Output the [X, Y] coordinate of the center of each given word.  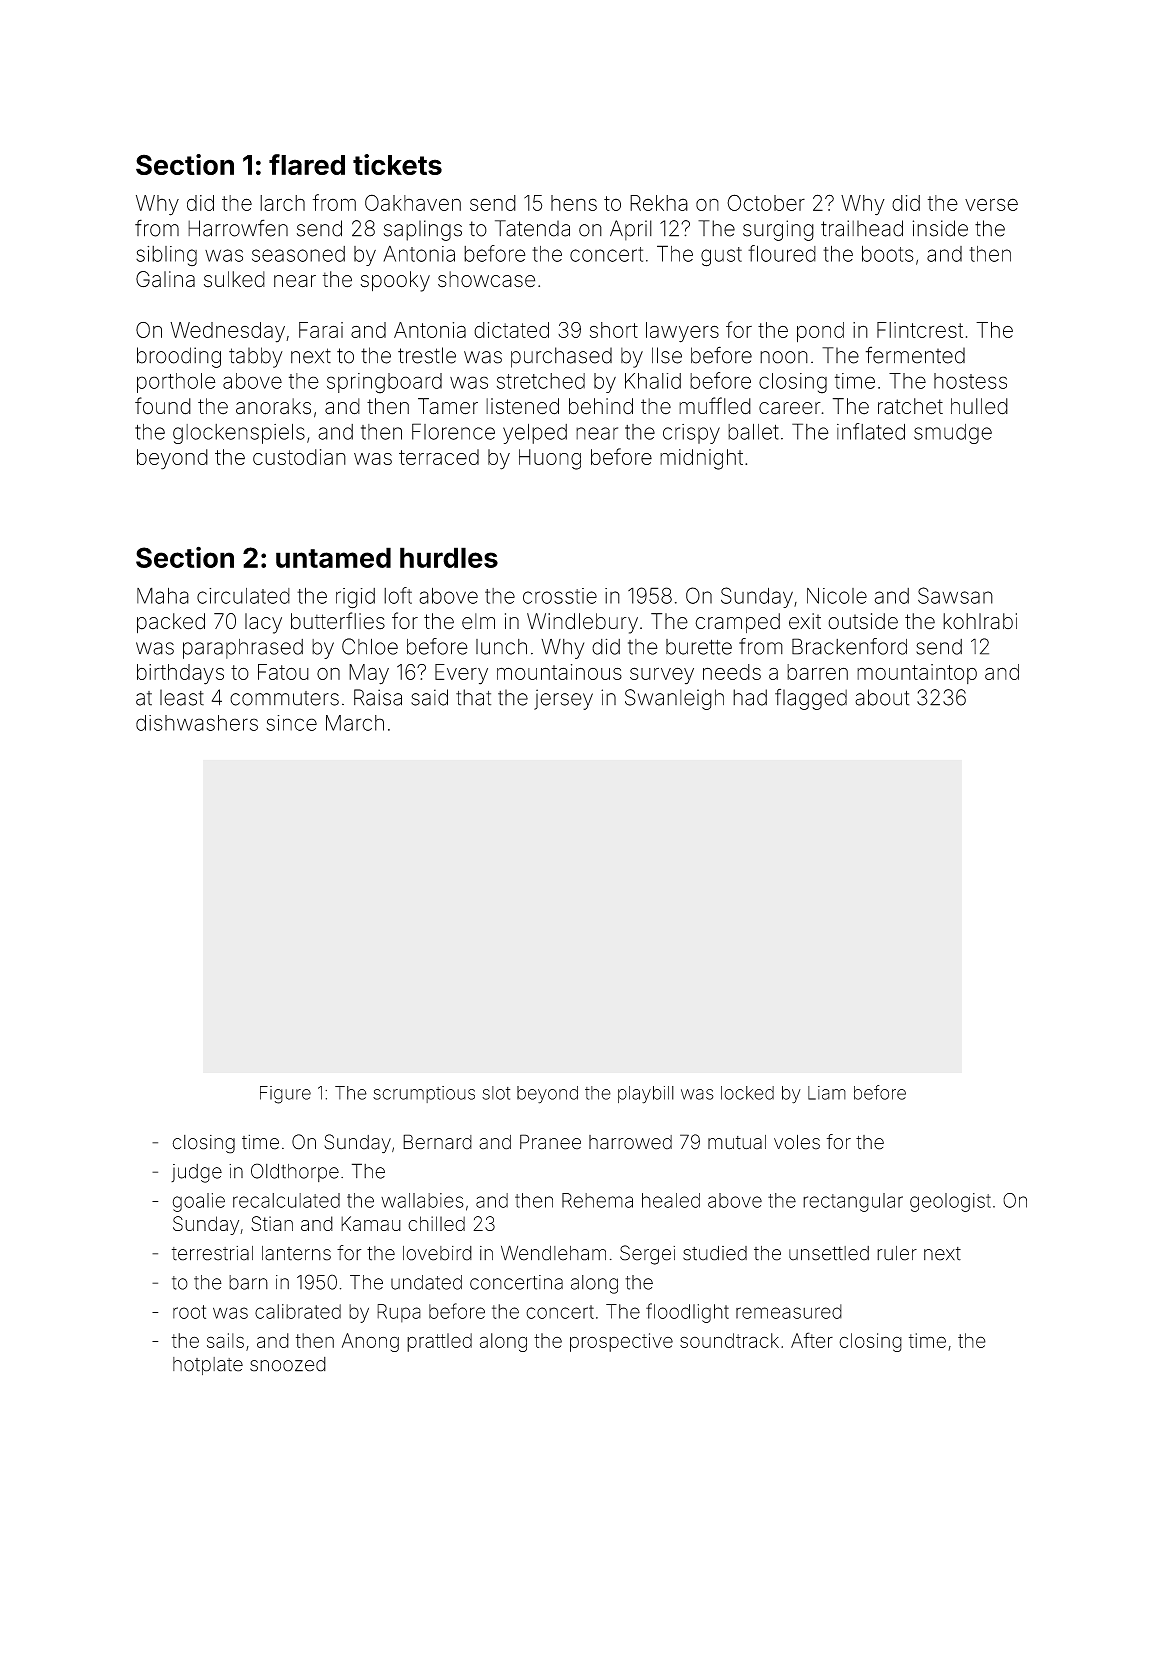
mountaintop [917, 674]
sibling [166, 256]
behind [601, 406]
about [882, 697]
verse [991, 204]
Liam [827, 1093]
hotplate [208, 1366]
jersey [563, 699]
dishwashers [197, 723]
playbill [646, 1095]
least [182, 697]
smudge [953, 434]
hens [574, 203]
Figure [285, 1095]
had [750, 697]
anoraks [273, 406]
